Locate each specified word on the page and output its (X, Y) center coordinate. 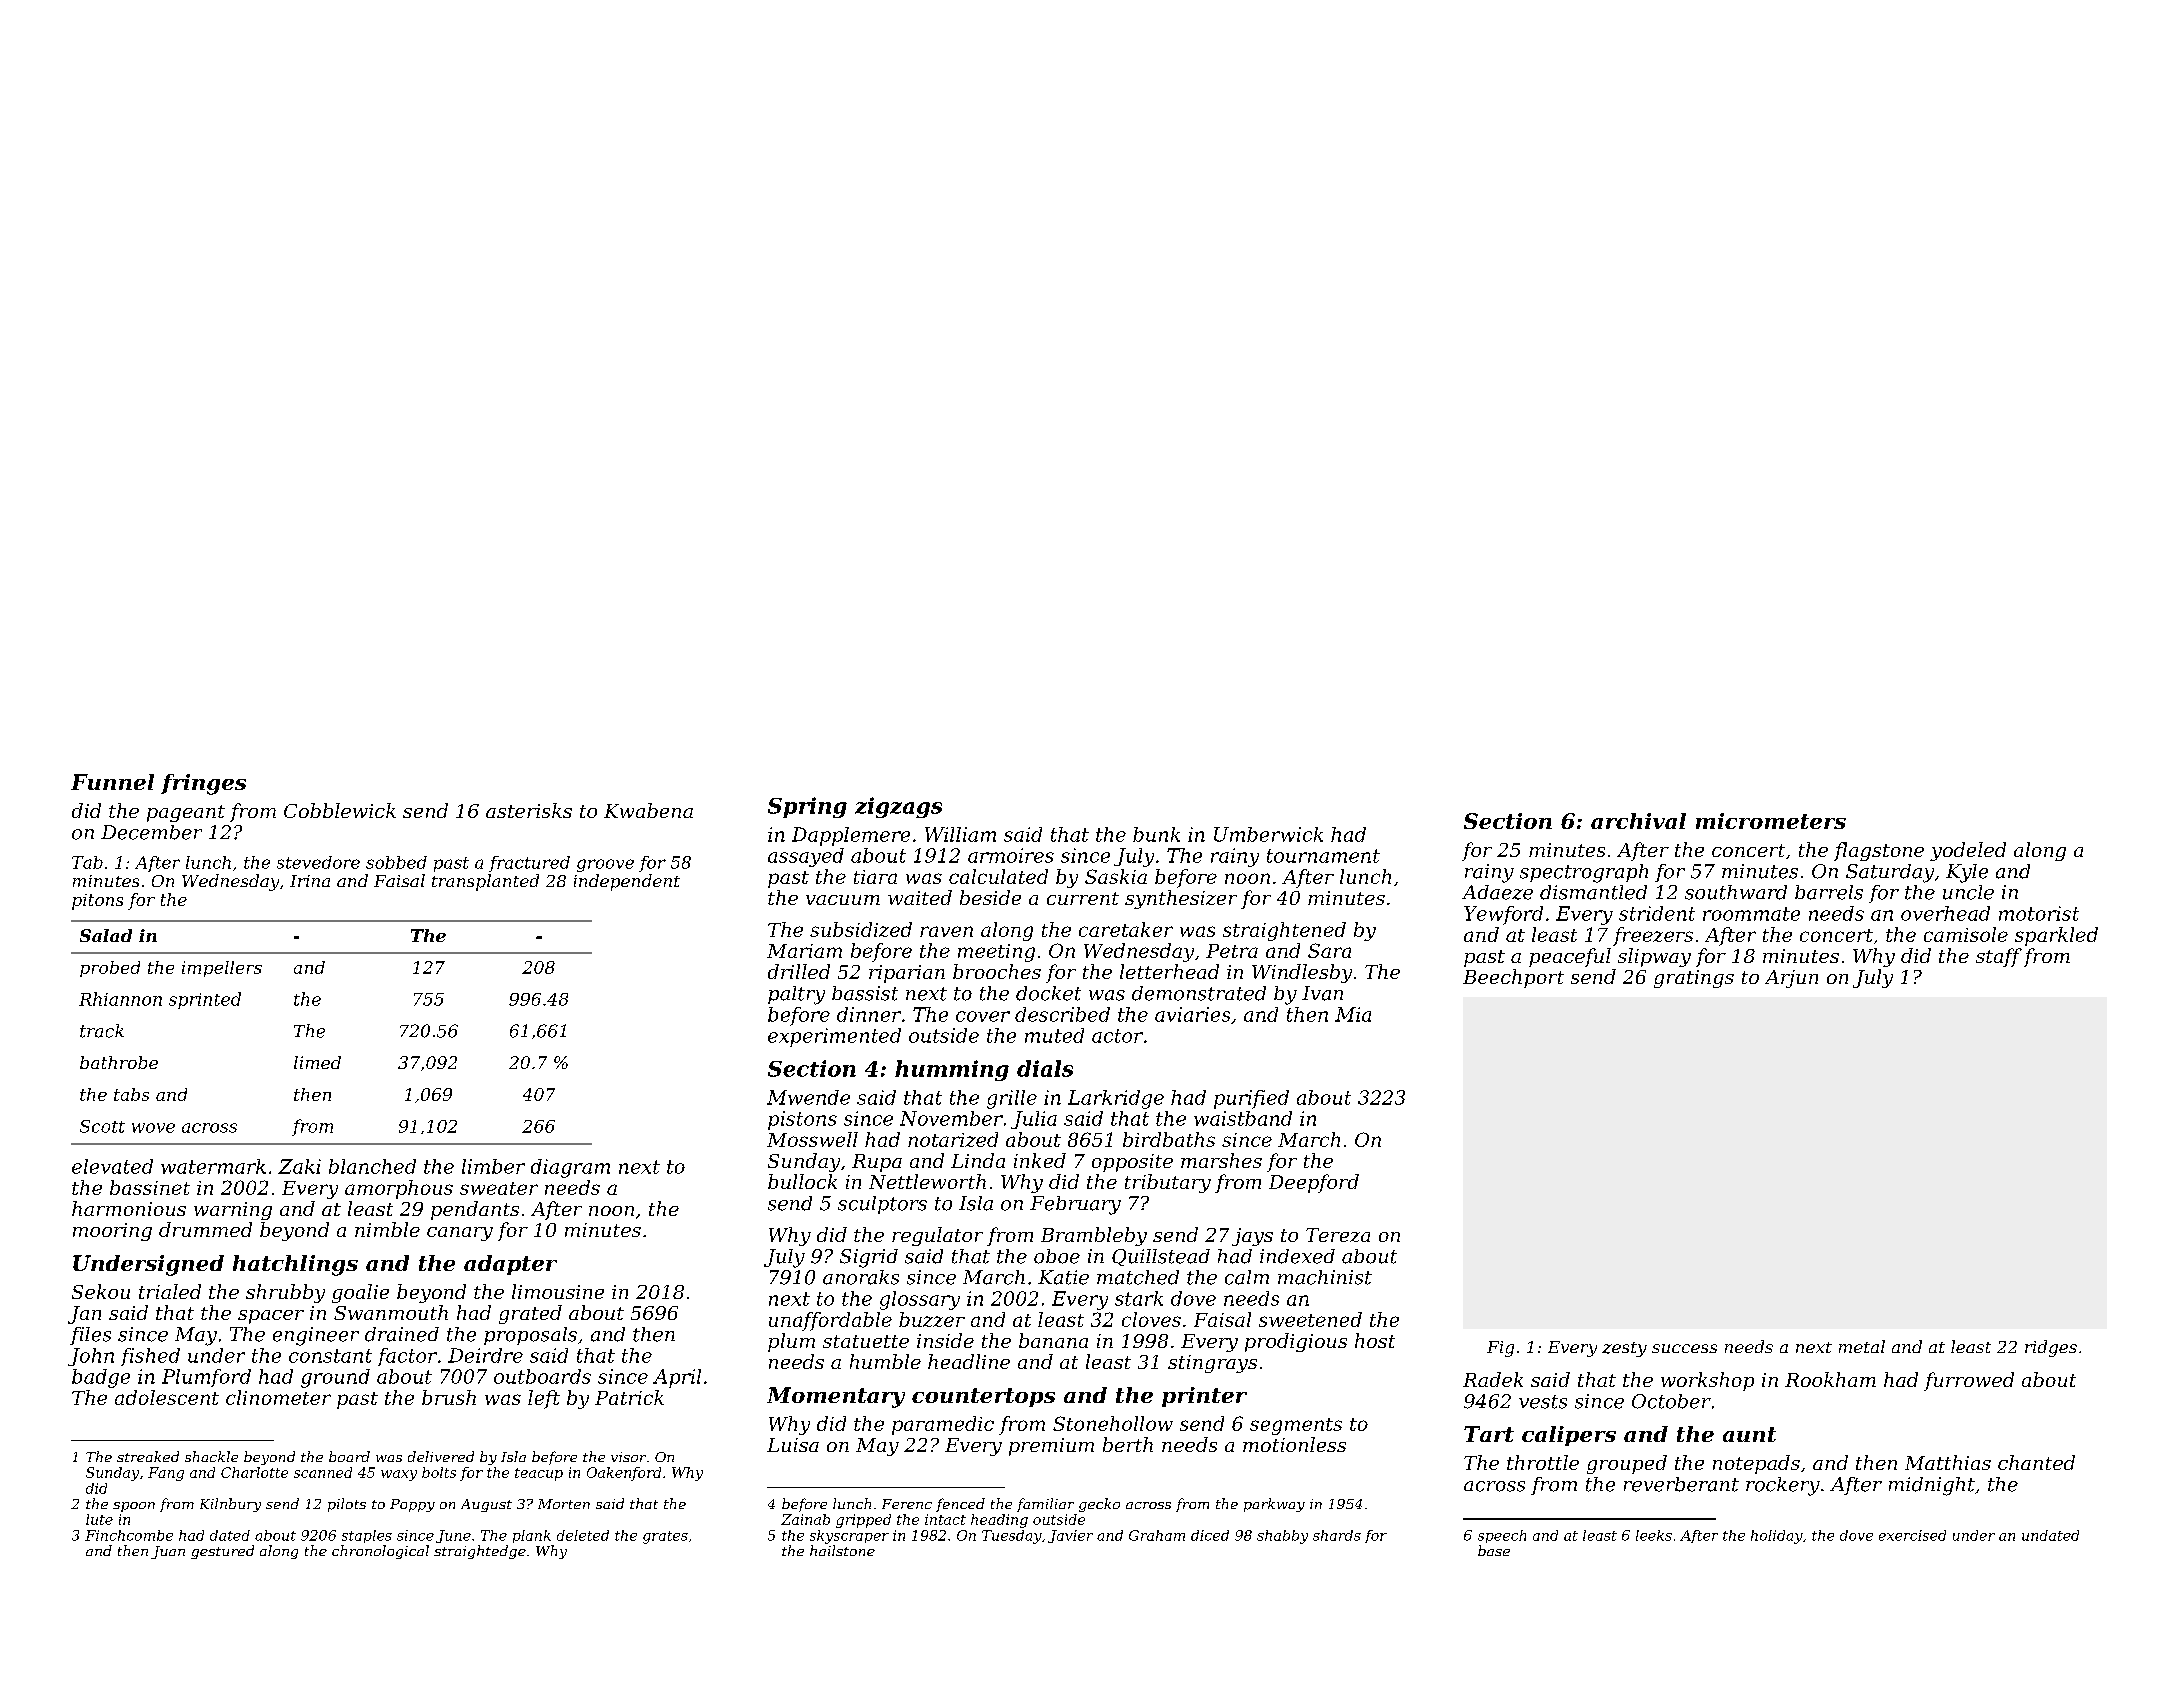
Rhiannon (120, 999)
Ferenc (907, 1504)
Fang (166, 1474)
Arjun (1791, 979)
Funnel (112, 782)
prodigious (1296, 1342)
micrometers (1771, 821)
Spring (807, 807)
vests (1543, 1402)
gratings (1694, 979)
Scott (102, 1126)
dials (1045, 1068)
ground (335, 1378)
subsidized (861, 929)
